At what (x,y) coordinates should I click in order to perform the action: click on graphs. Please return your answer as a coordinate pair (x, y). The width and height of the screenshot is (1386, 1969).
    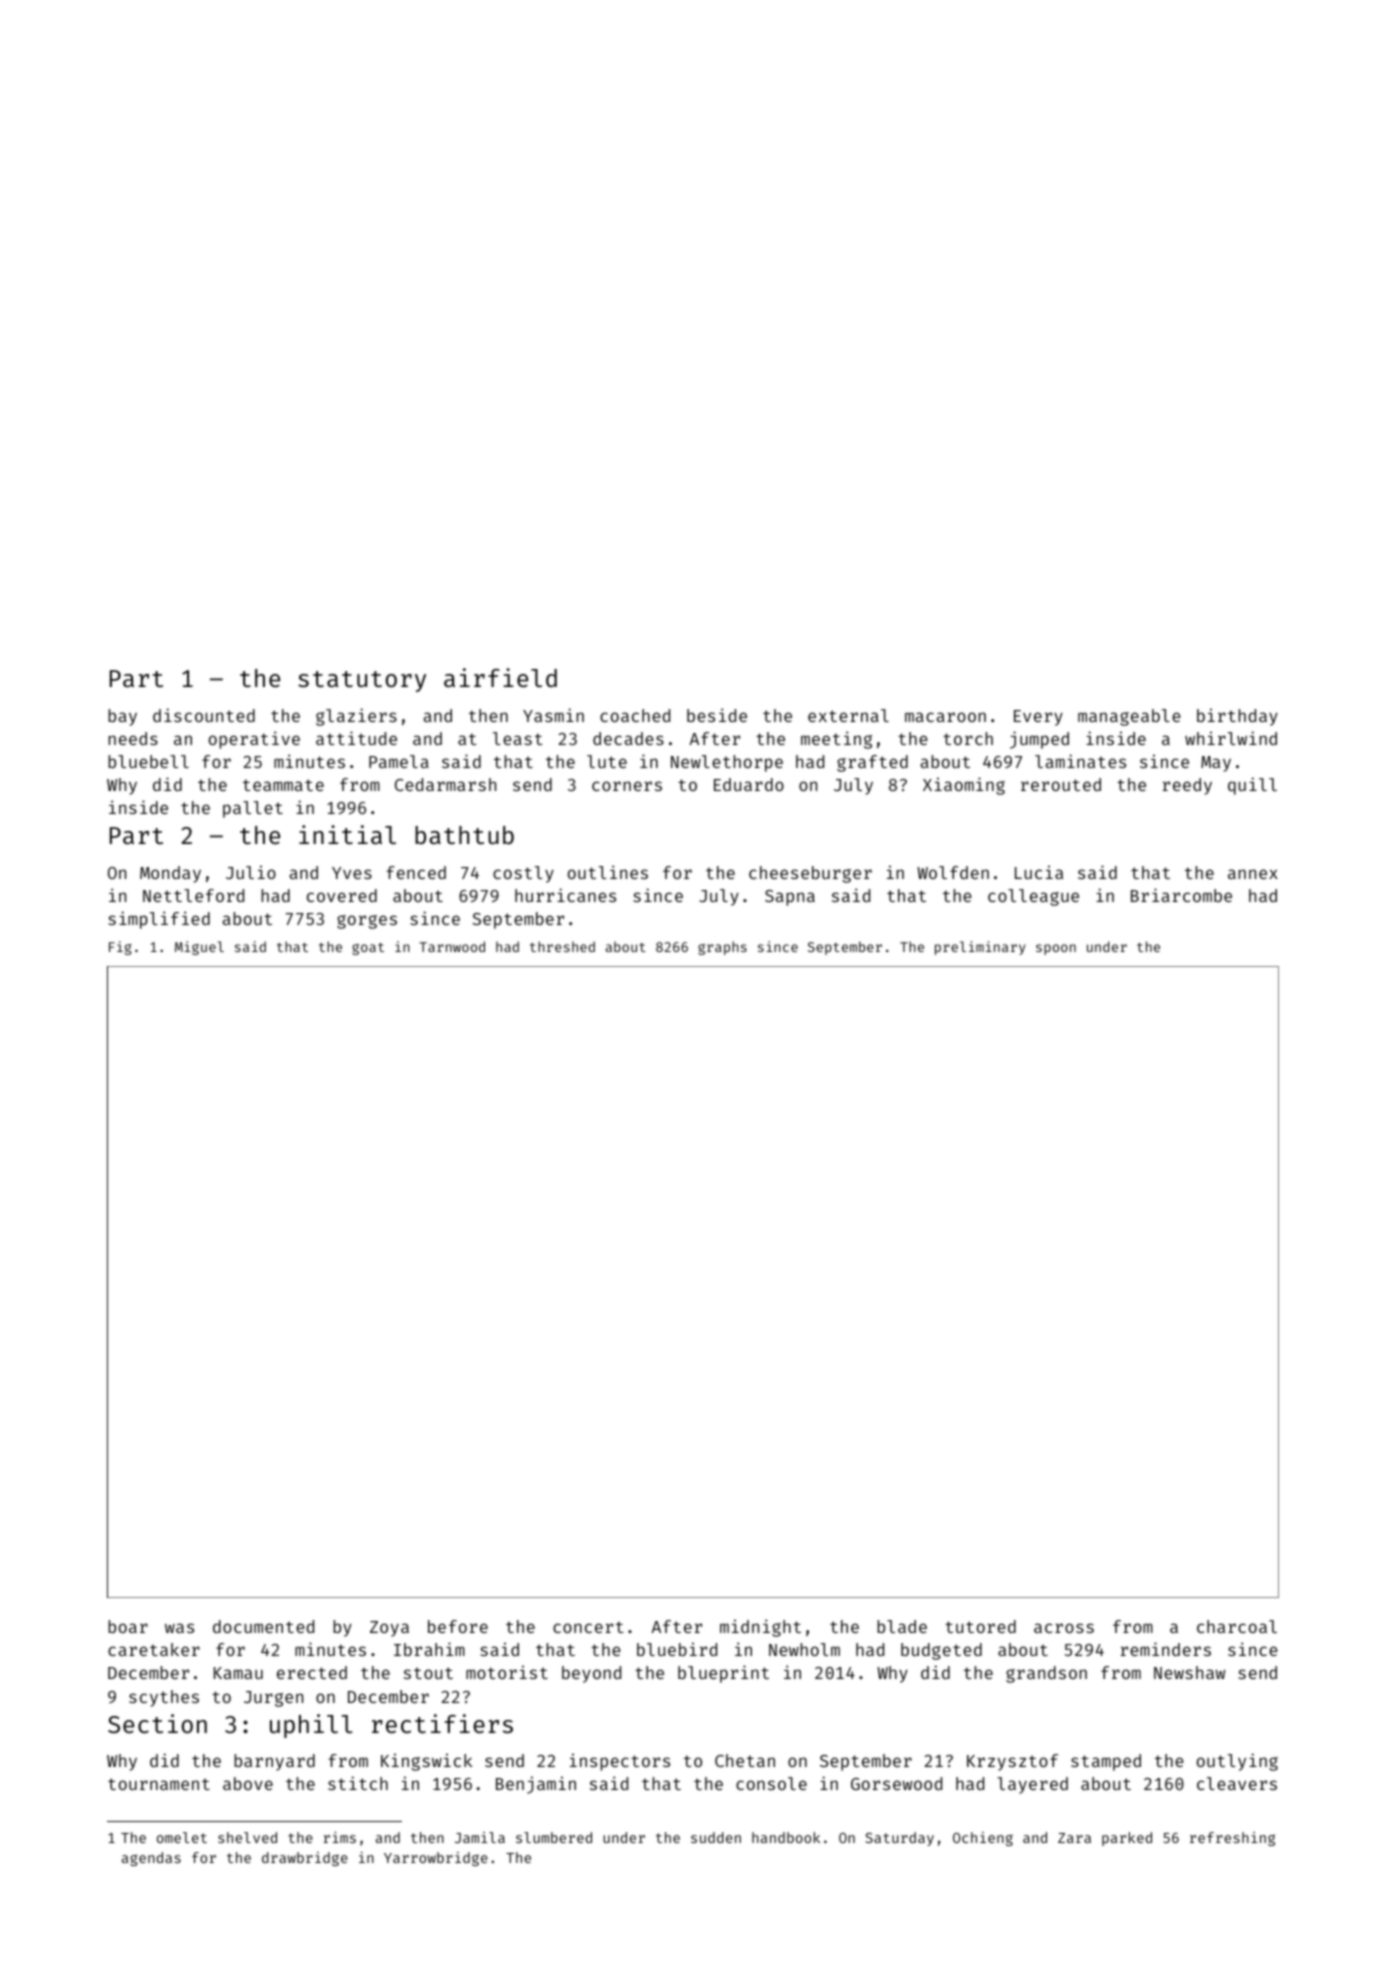
    Looking at the image, I should click on (722, 948).
